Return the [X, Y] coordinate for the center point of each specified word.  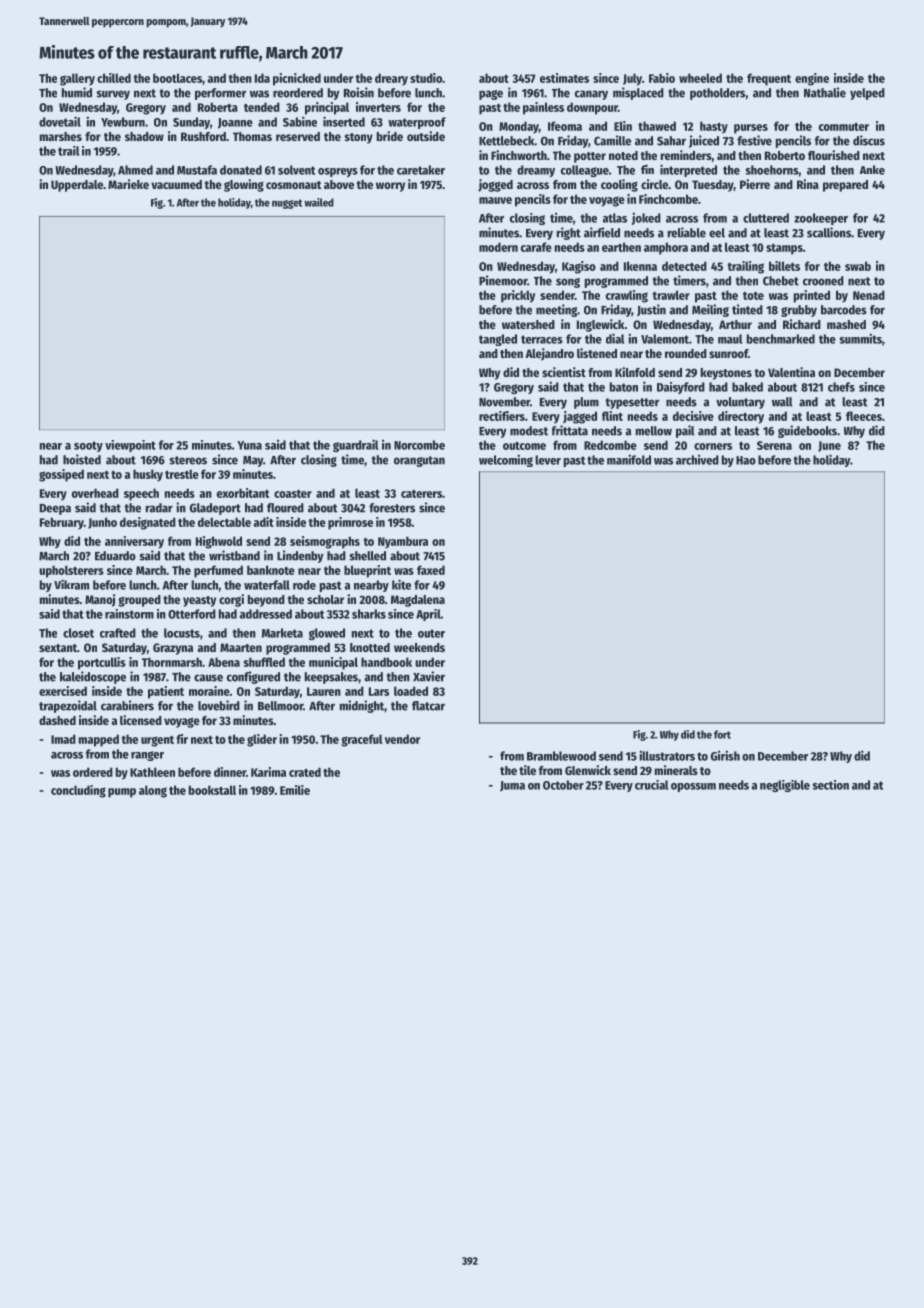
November [504, 402]
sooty [88, 446]
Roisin [359, 92]
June [829, 446]
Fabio [662, 78]
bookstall [212, 790]
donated [241, 170]
